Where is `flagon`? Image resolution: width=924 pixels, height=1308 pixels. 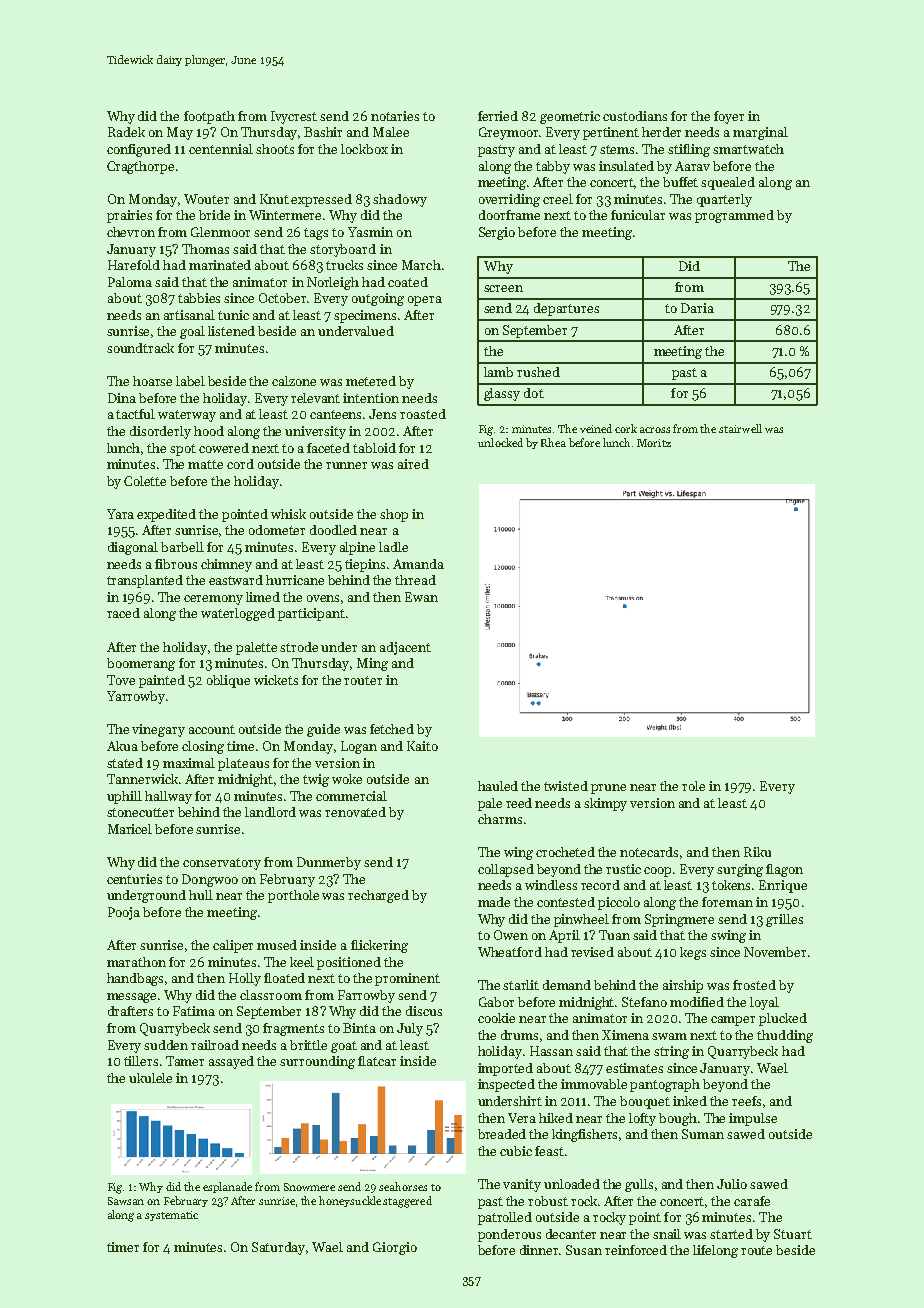 flagon is located at coordinates (784, 870).
